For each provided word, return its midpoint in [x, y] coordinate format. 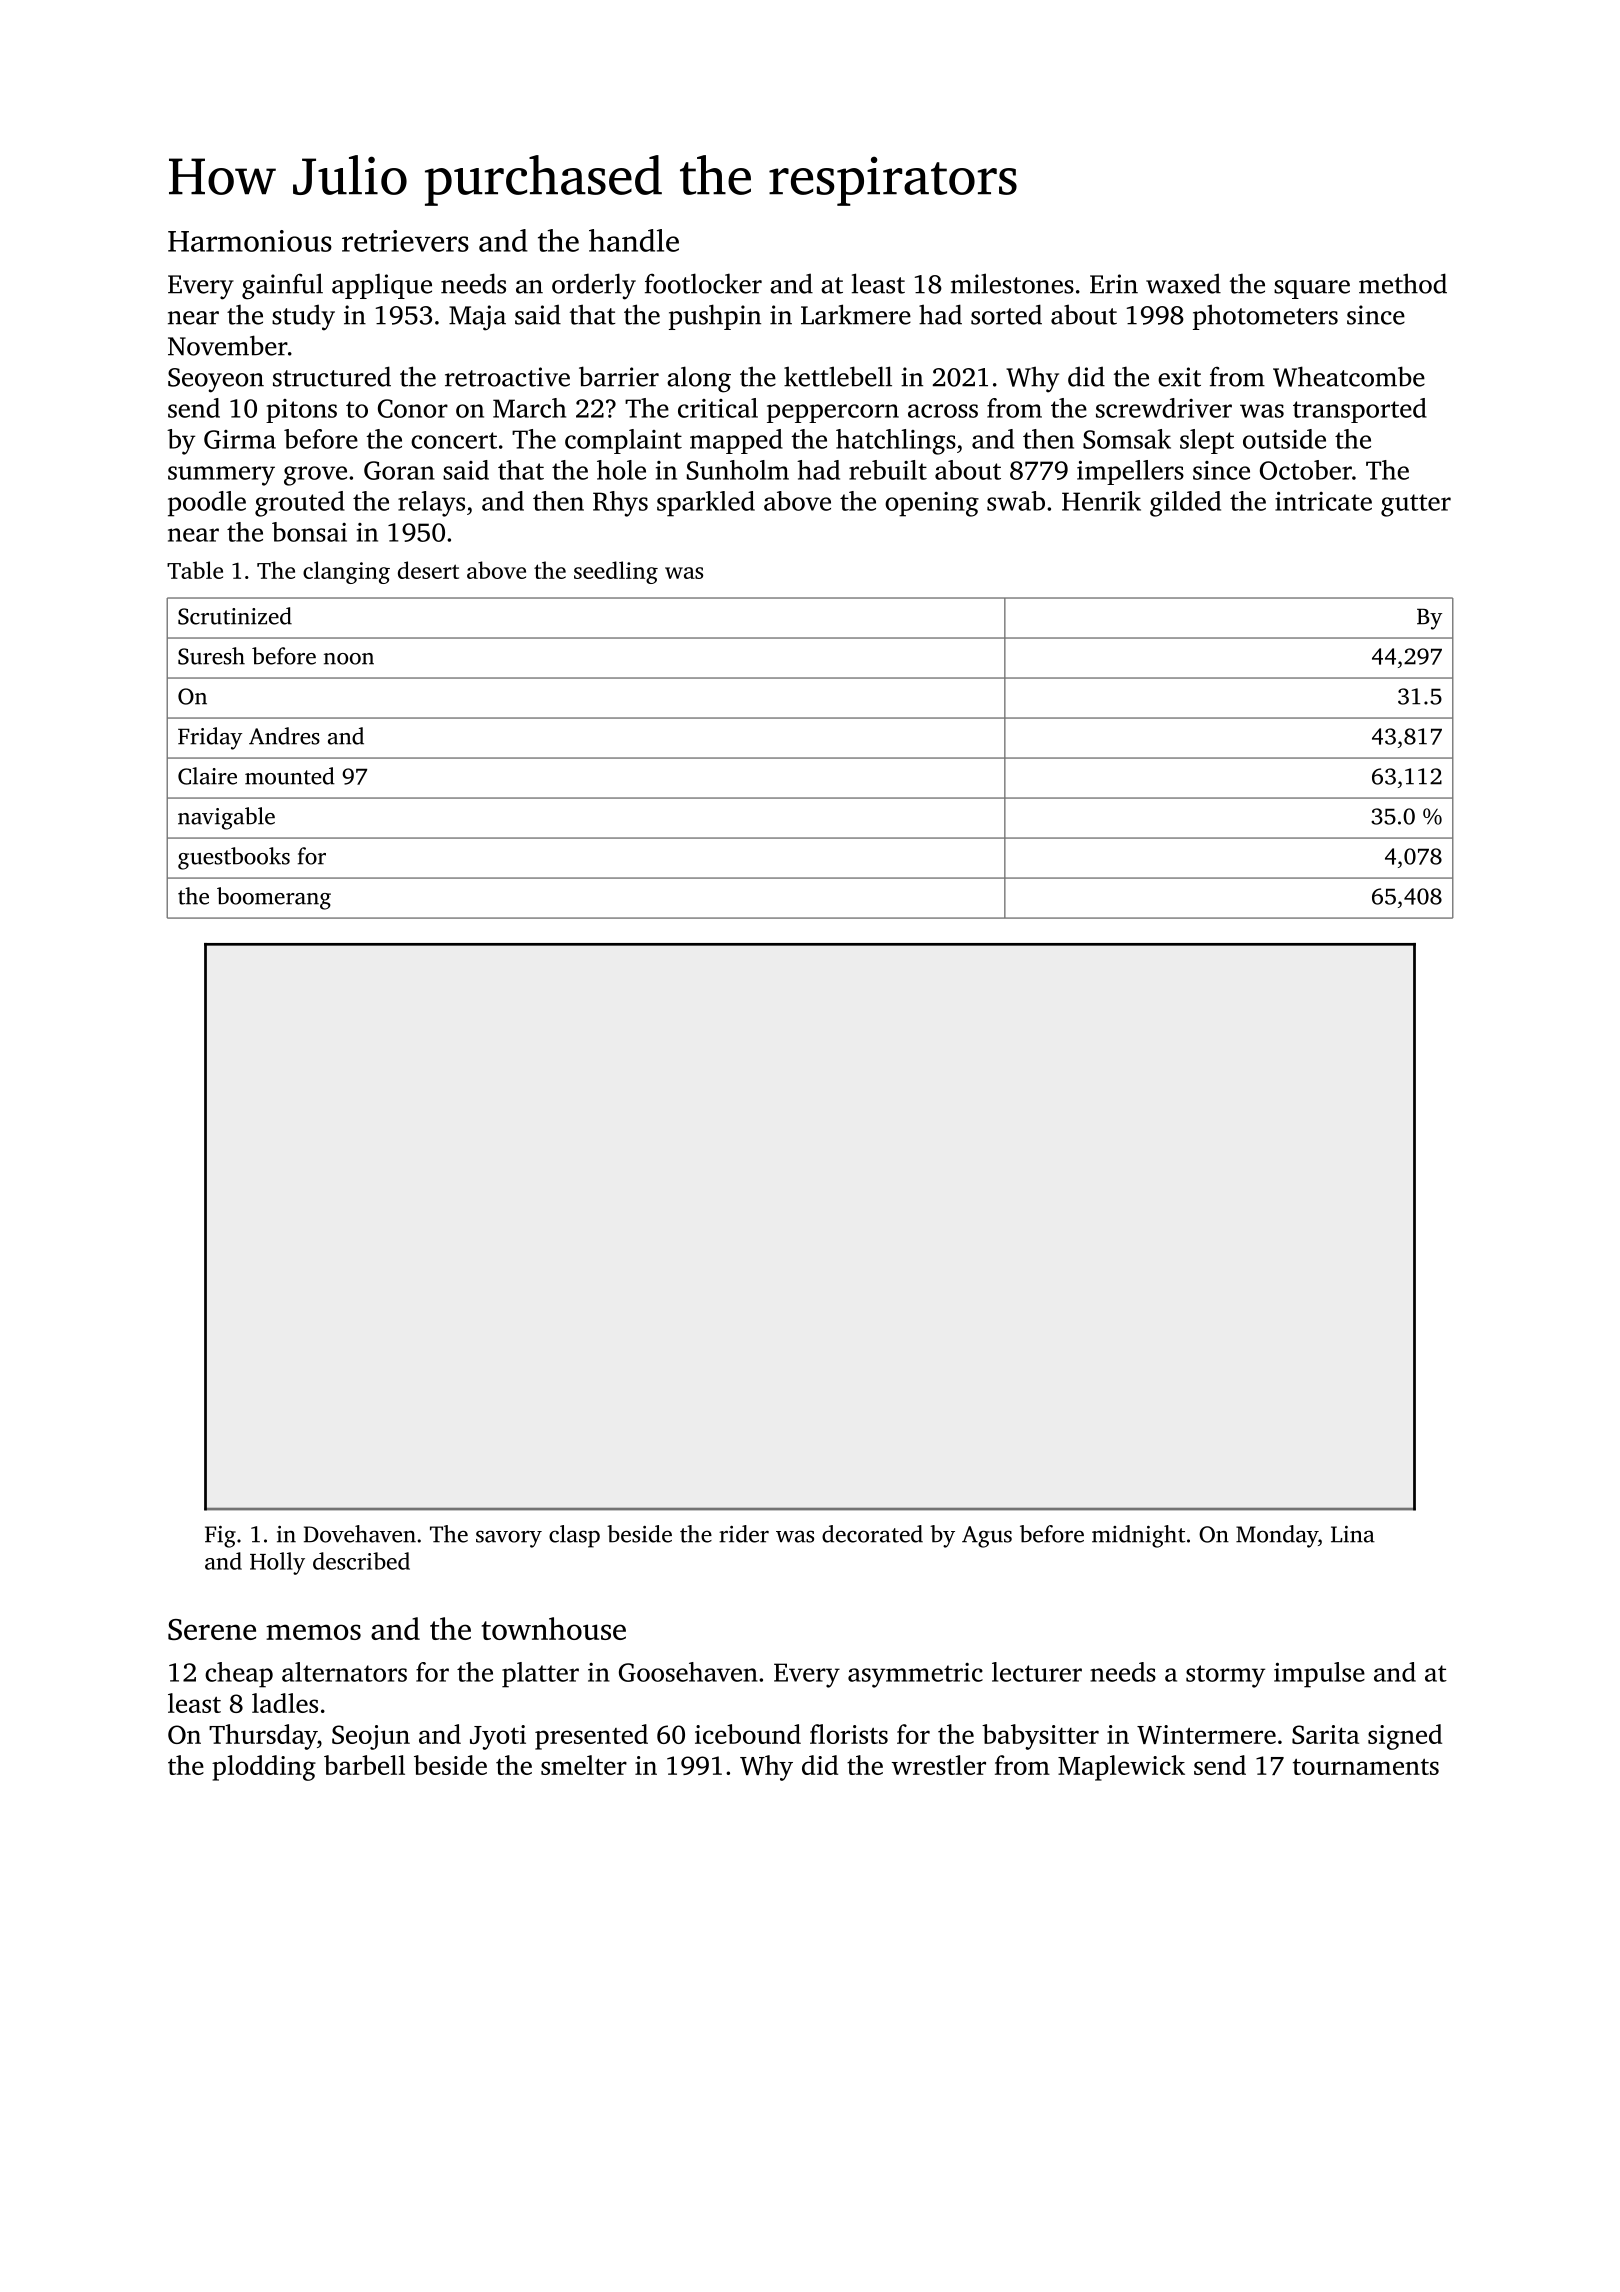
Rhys [620, 504]
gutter [1416, 505]
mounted [290, 776]
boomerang [274, 898]
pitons [301, 411]
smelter [584, 1765]
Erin [1114, 284]
